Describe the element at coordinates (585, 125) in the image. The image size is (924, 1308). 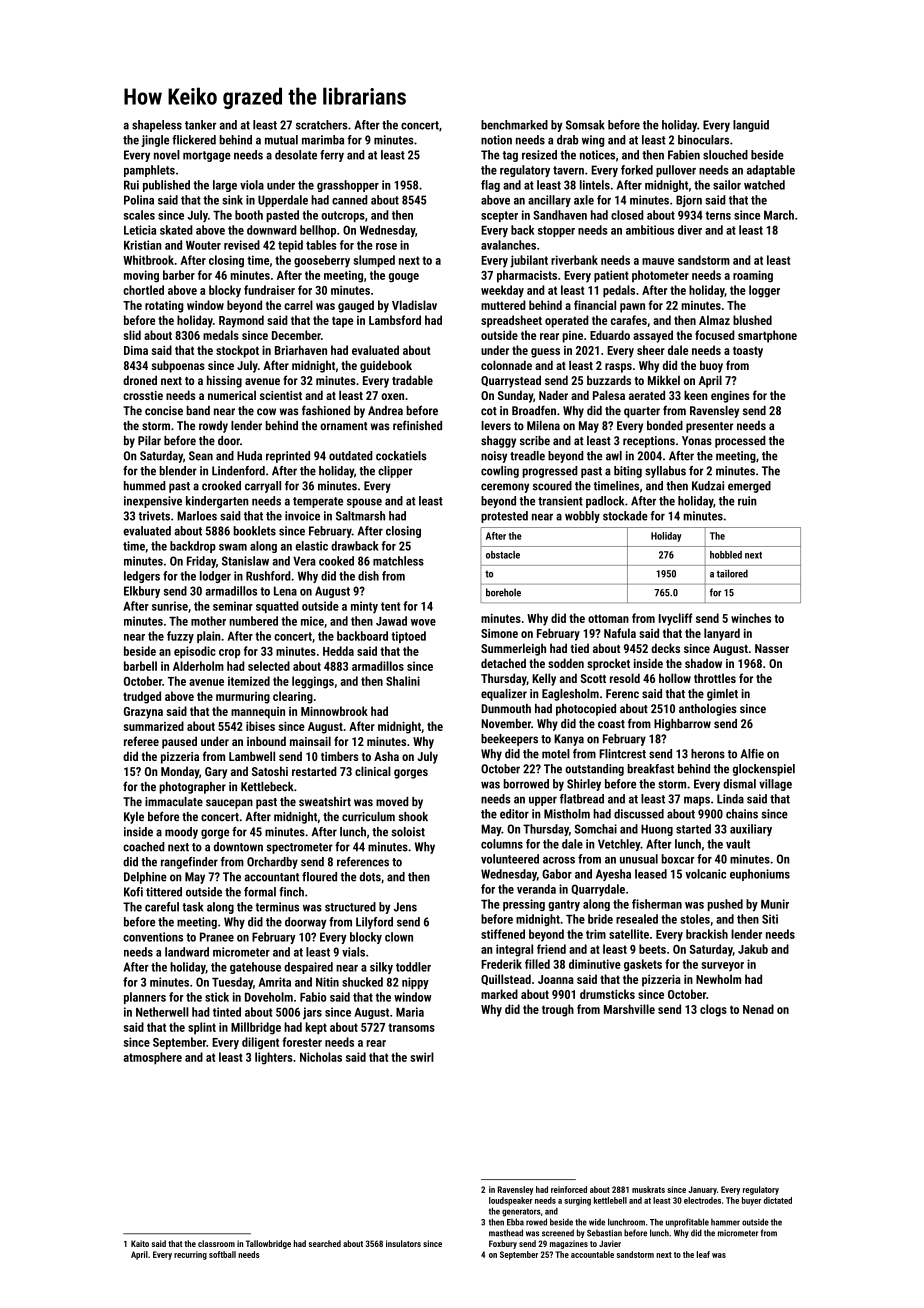
I see `Somsak` at that location.
